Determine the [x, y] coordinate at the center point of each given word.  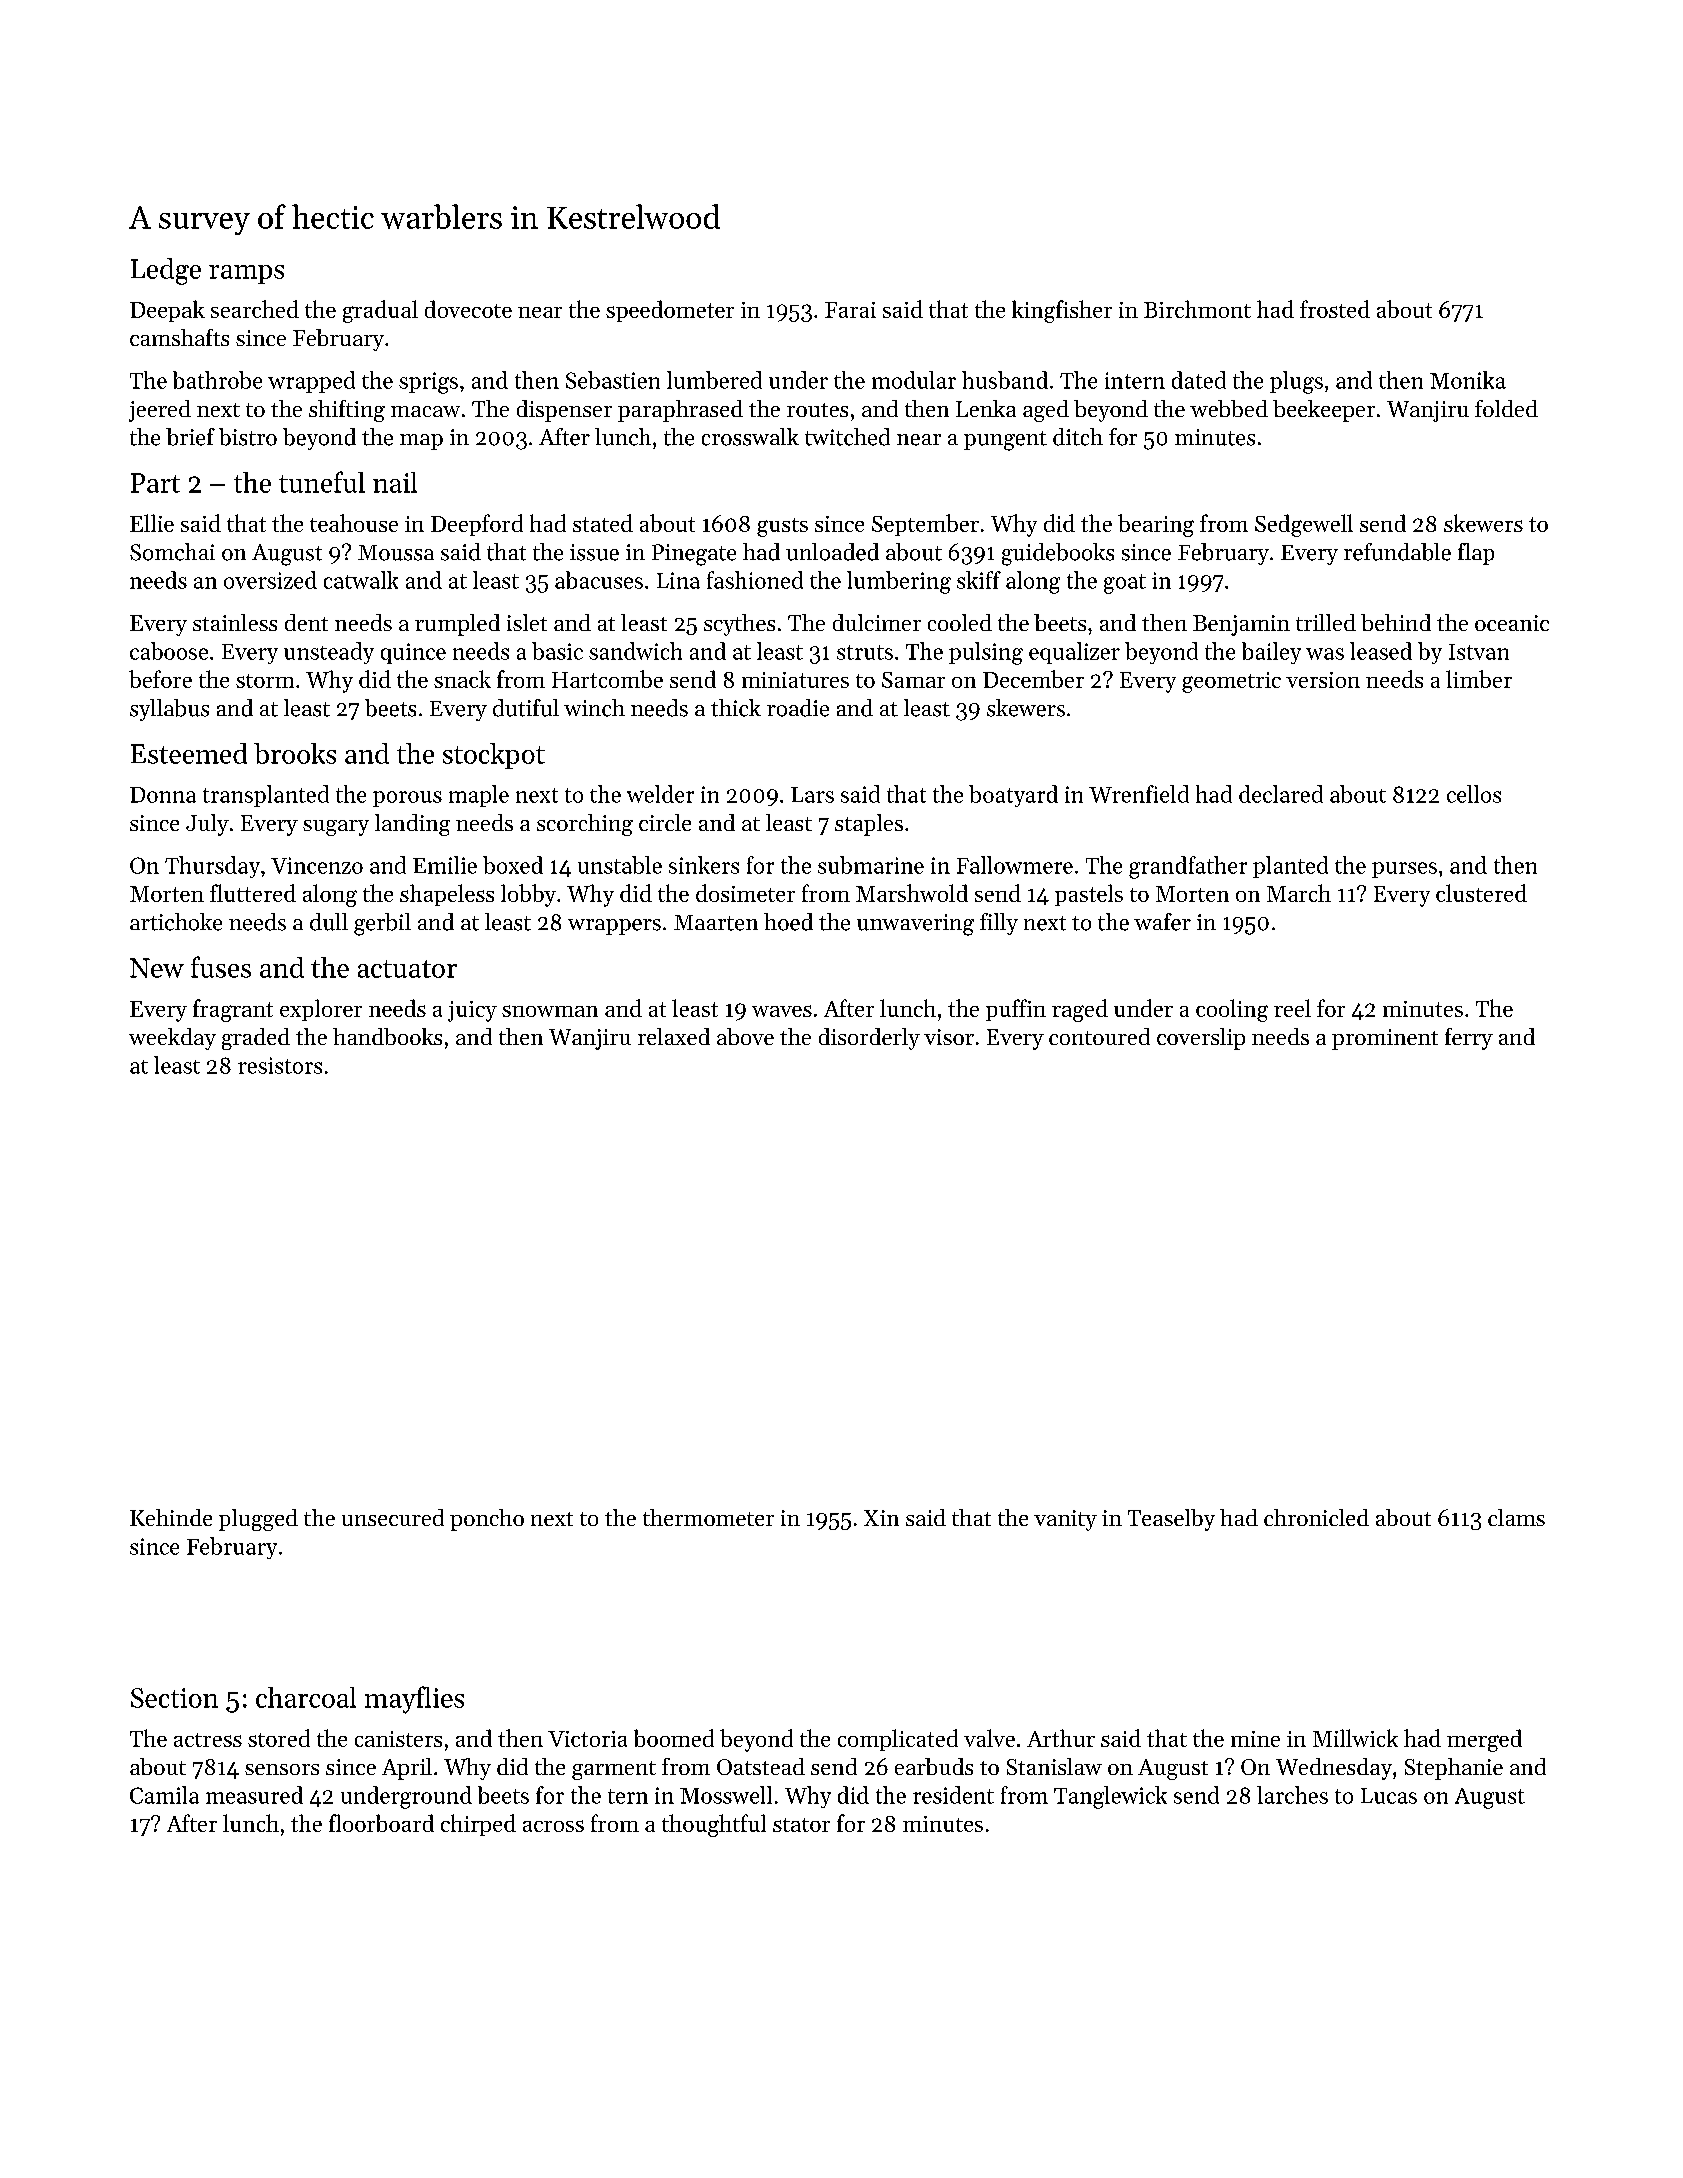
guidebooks [1058, 554]
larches [1292, 1795]
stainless [235, 622]
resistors [280, 1065]
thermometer [708, 1517]
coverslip [1201, 1039]
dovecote [468, 309]
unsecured [393, 1517]
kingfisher [1062, 311]
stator [801, 1825]
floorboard [381, 1823]
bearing [1156, 525]
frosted [1335, 309]
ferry [1469, 1039]
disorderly [869, 1039]
